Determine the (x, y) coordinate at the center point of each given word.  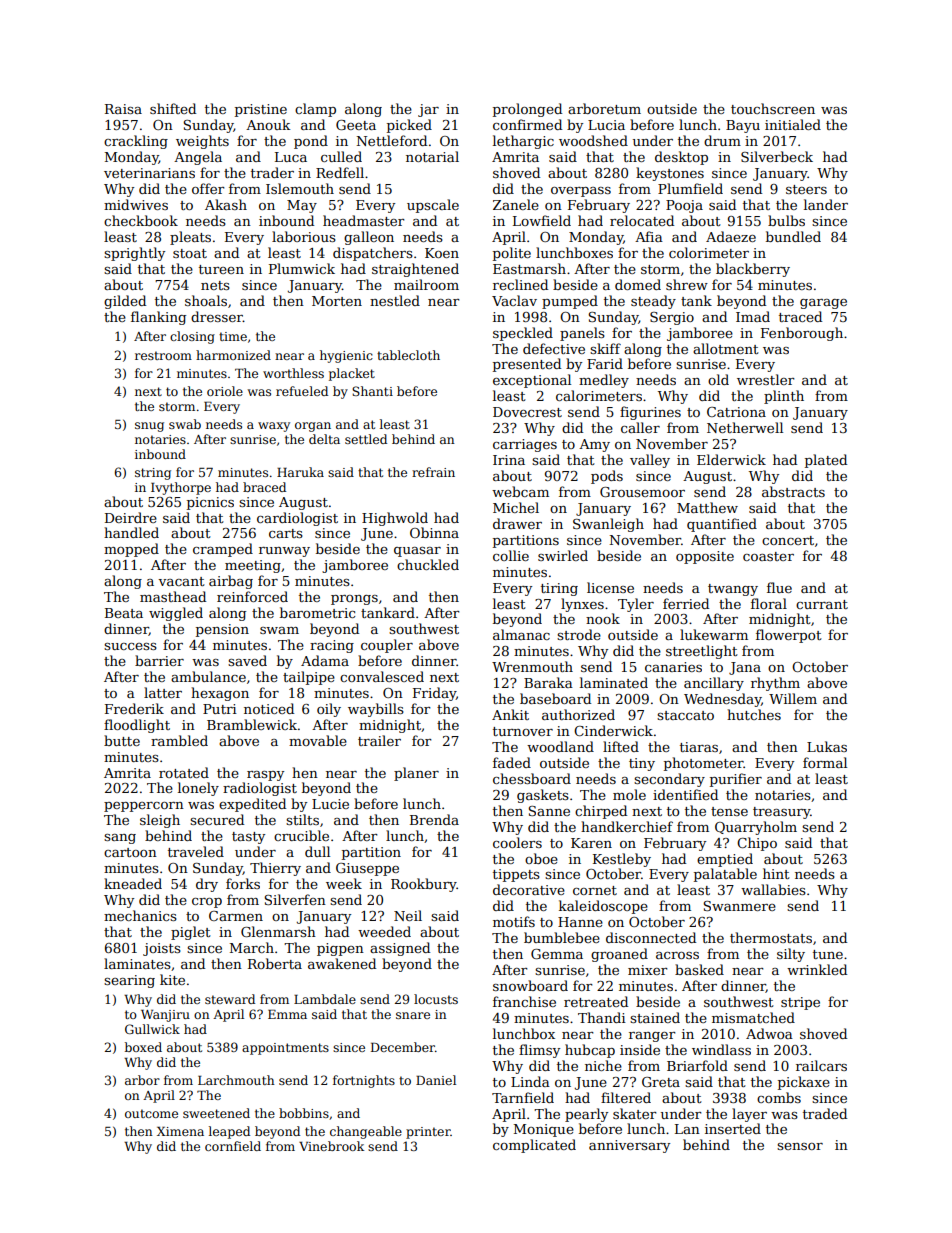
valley (650, 461)
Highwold (395, 519)
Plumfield (690, 188)
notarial (432, 156)
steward (230, 999)
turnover (523, 731)
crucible (301, 835)
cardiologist (297, 519)
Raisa (123, 109)
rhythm (775, 684)
